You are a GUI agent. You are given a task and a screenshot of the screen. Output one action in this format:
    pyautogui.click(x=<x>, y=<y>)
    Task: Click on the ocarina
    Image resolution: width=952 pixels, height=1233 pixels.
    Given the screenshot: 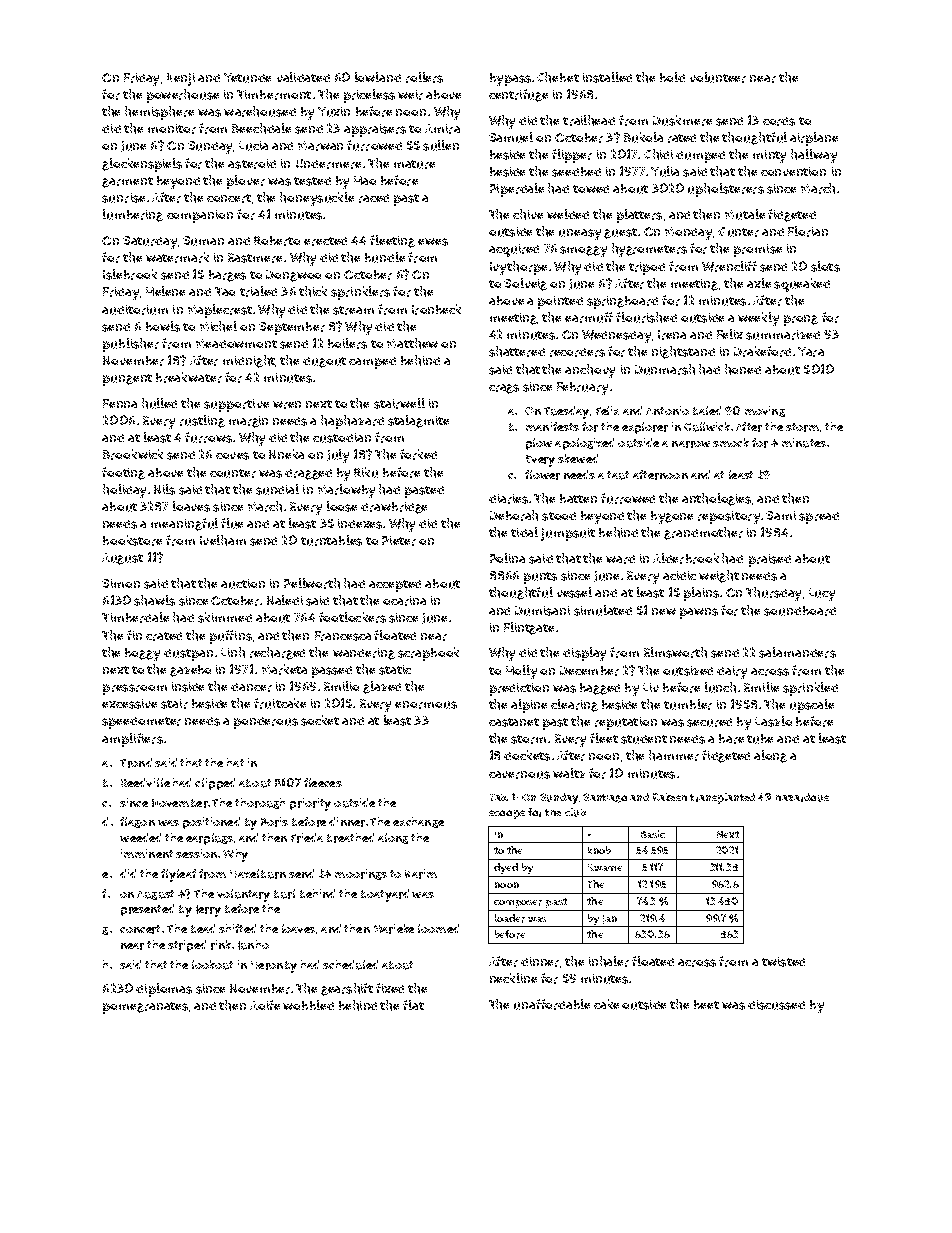 What is the action you would take?
    pyautogui.click(x=404, y=601)
